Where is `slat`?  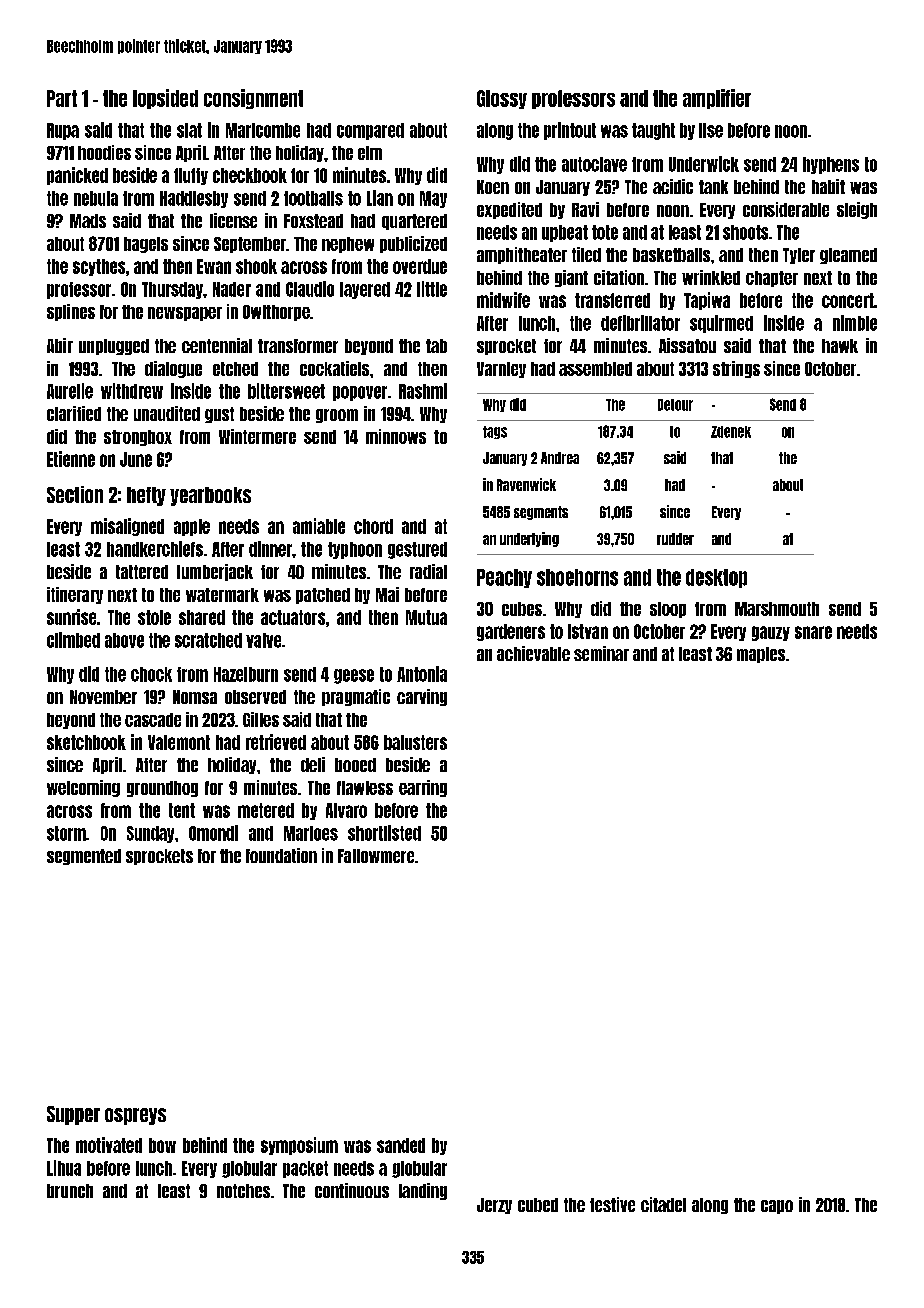 slat is located at coordinates (189, 130).
